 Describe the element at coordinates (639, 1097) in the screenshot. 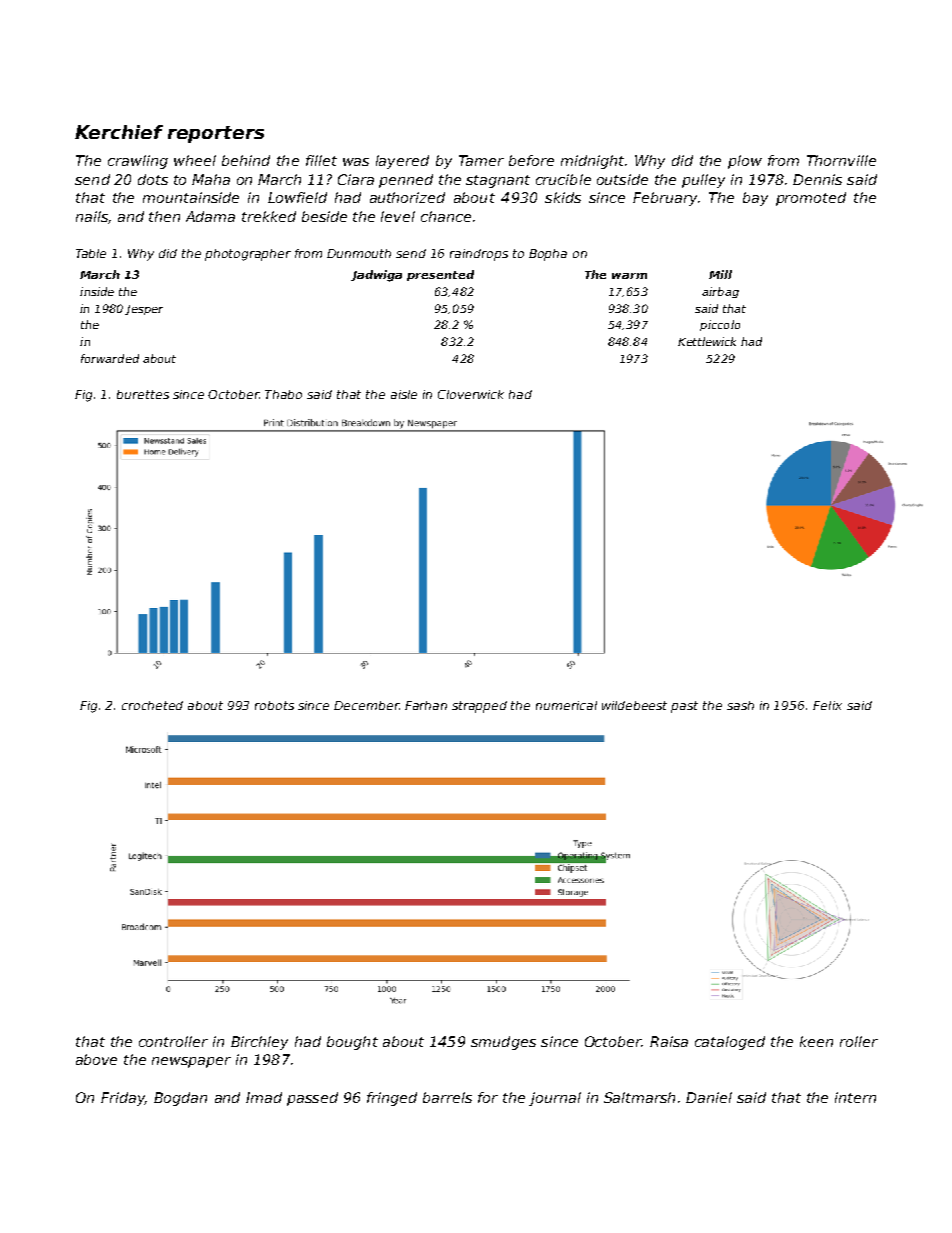

I see `Saltmarsh` at that location.
